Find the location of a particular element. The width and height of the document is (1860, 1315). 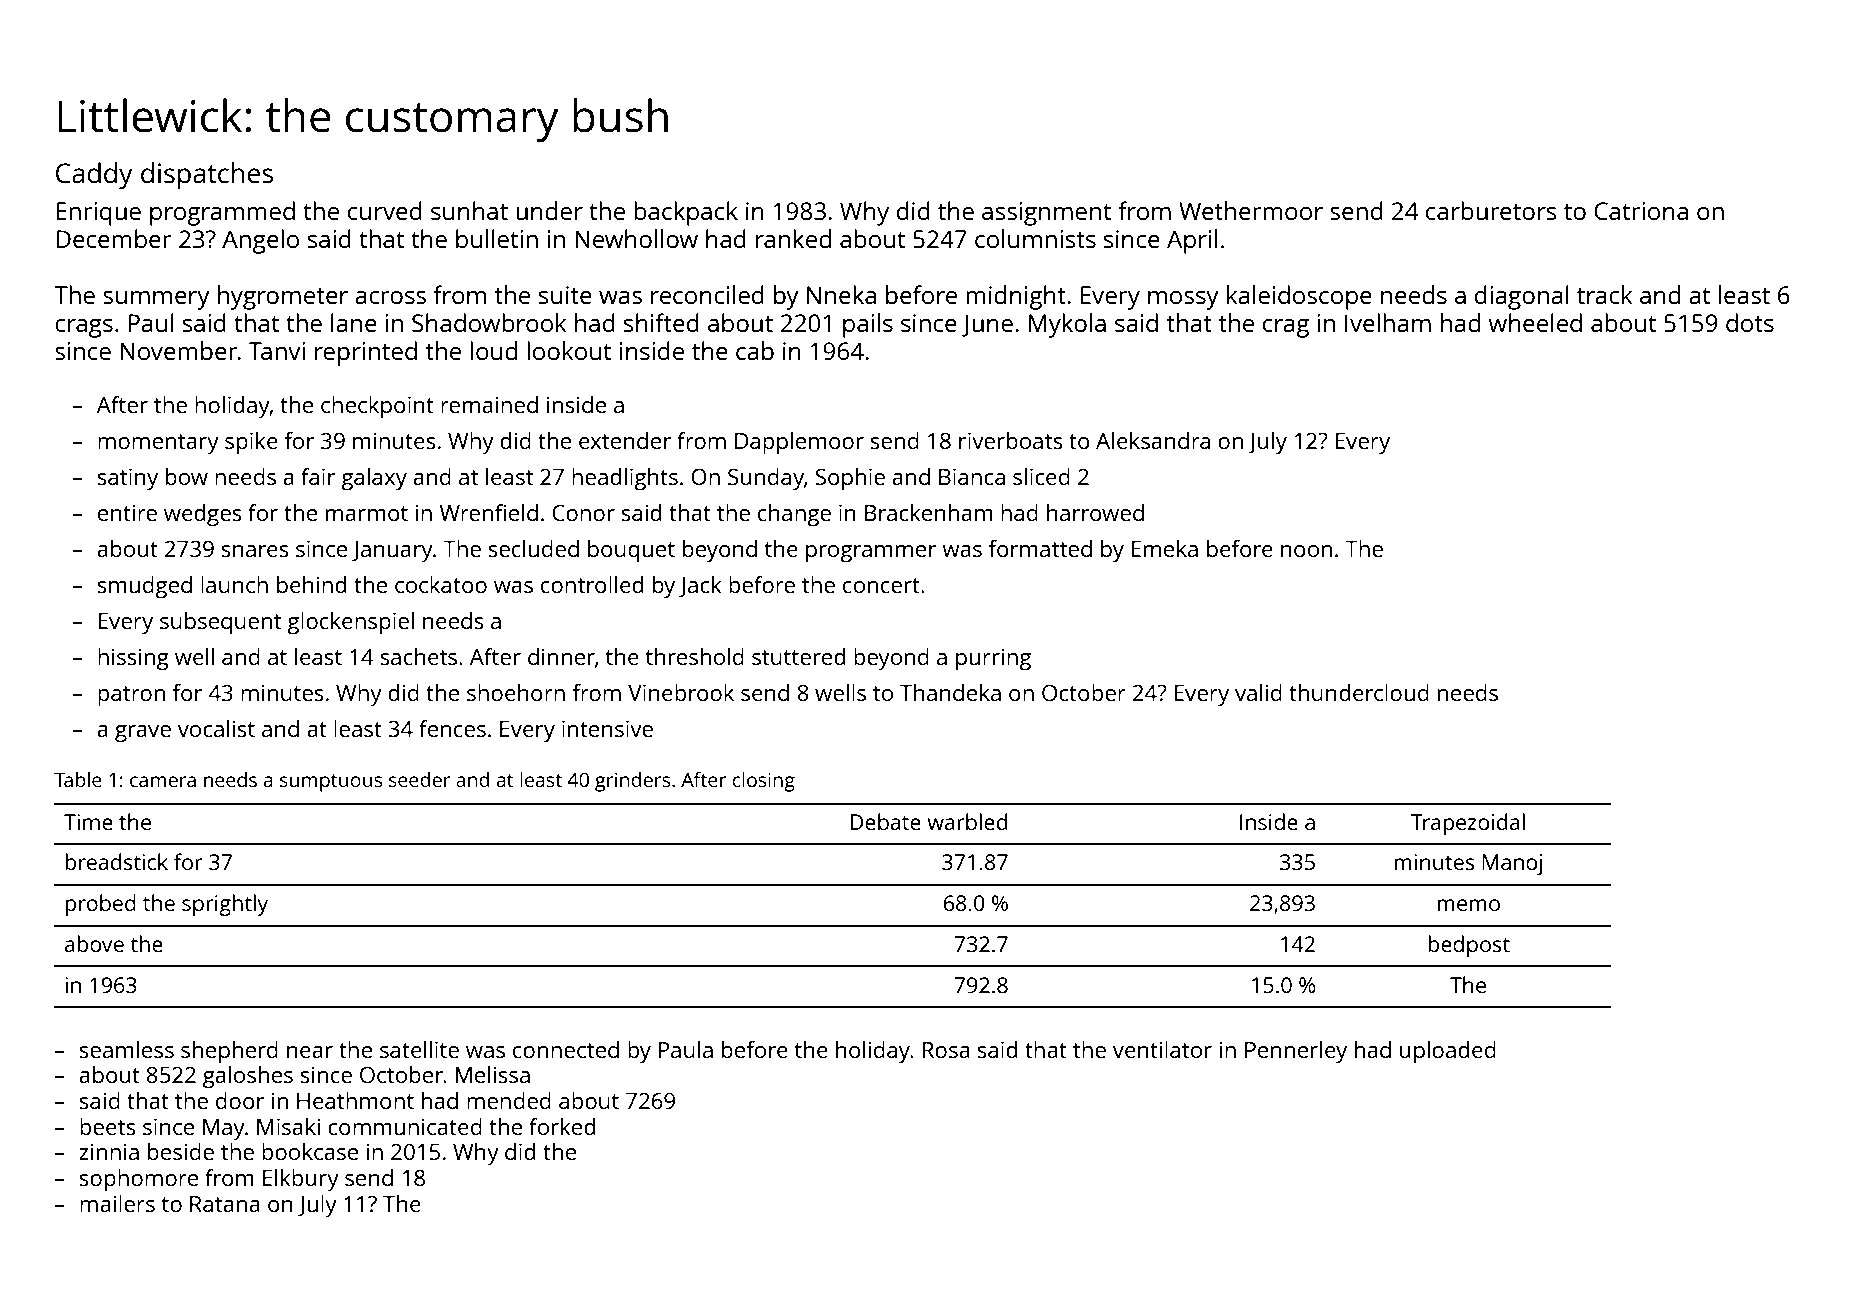

closing is located at coordinates (763, 782).
